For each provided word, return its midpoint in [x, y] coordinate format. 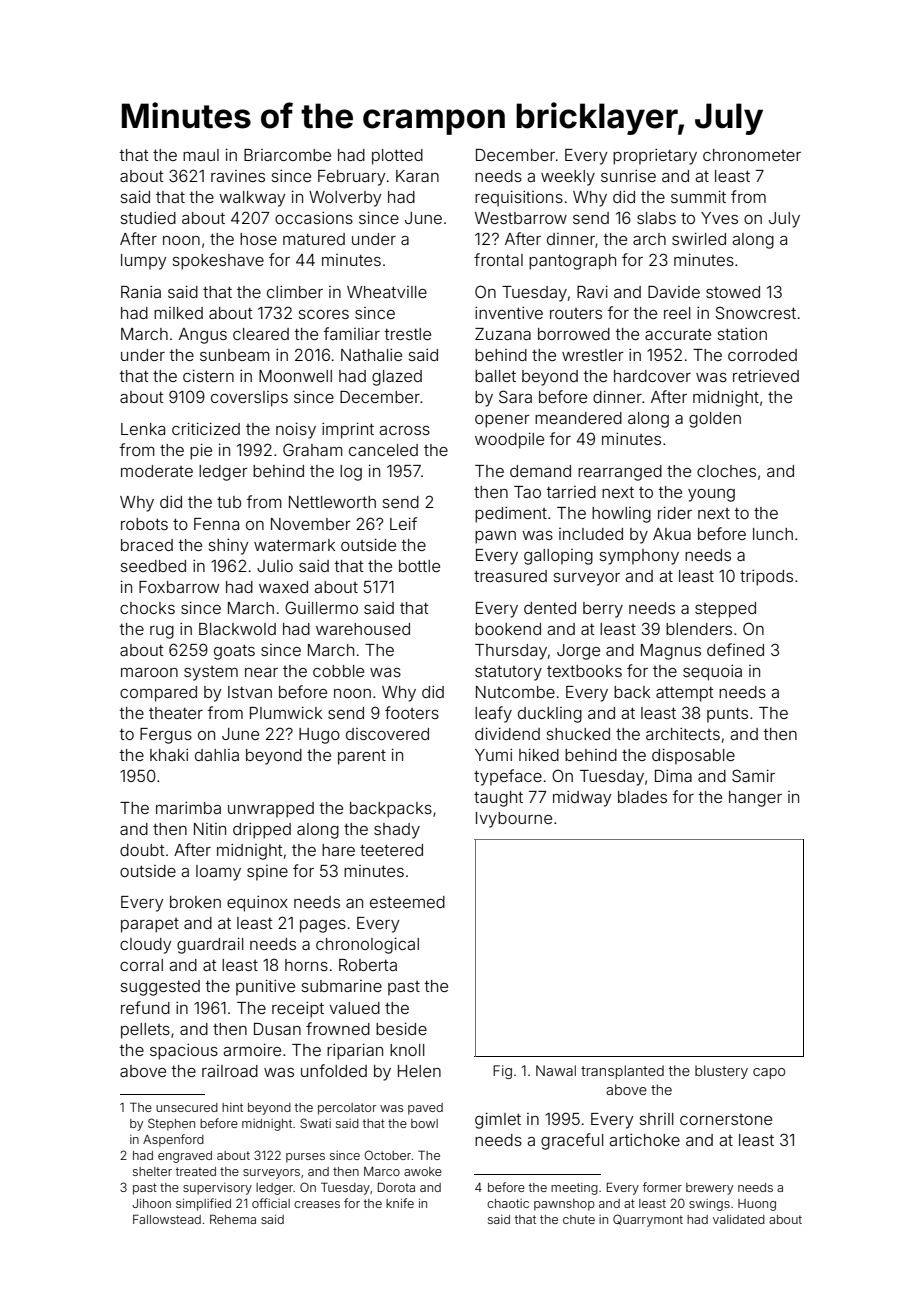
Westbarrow [521, 218]
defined [735, 649]
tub [229, 502]
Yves [719, 218]
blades [642, 797]
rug [162, 632]
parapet [150, 925]
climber [295, 291]
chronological [367, 945]
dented [550, 608]
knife [400, 1203]
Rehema [233, 1219]
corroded [762, 355]
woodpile [509, 440]
